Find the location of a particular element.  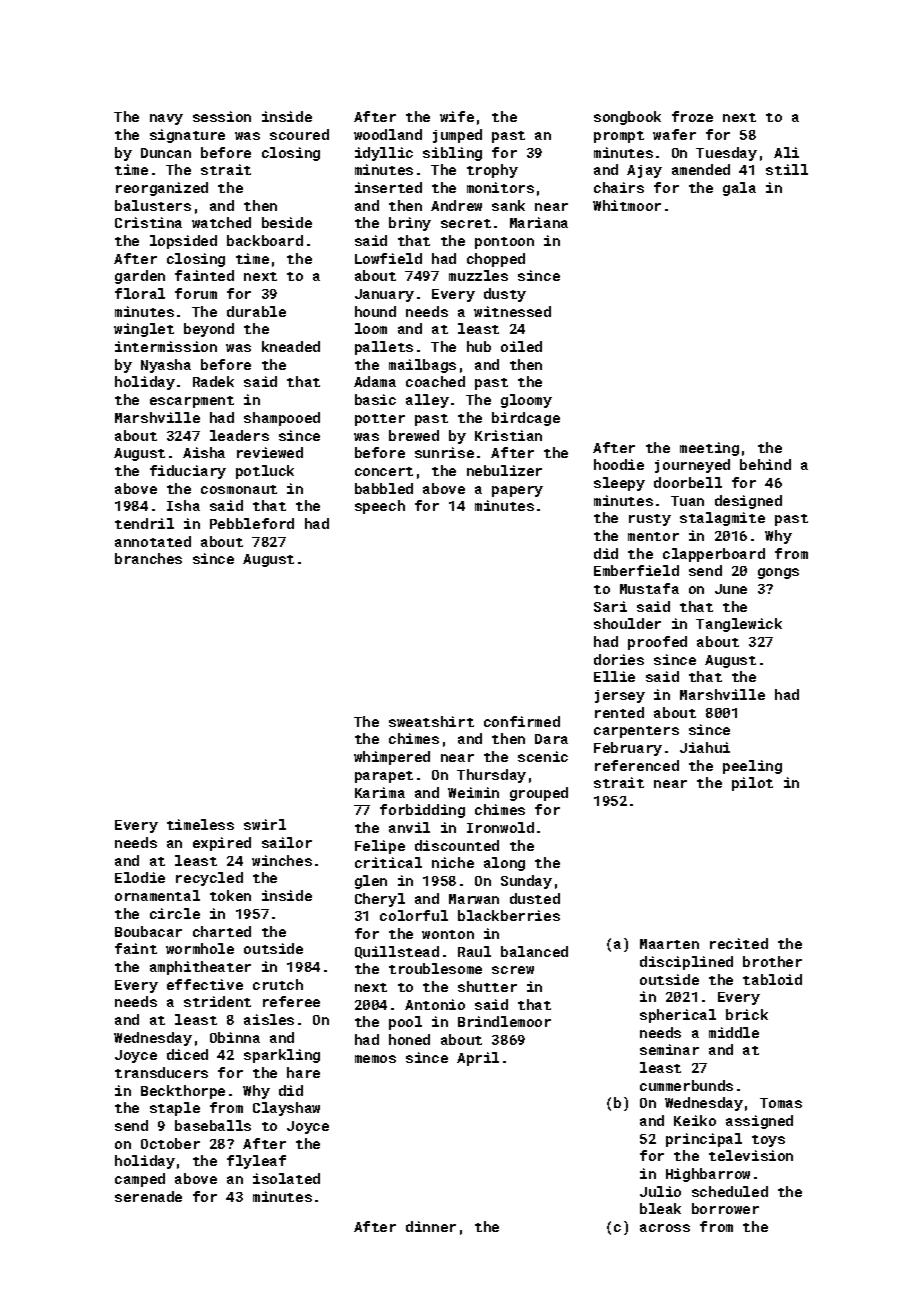

carpenters is located at coordinates (636, 732).
